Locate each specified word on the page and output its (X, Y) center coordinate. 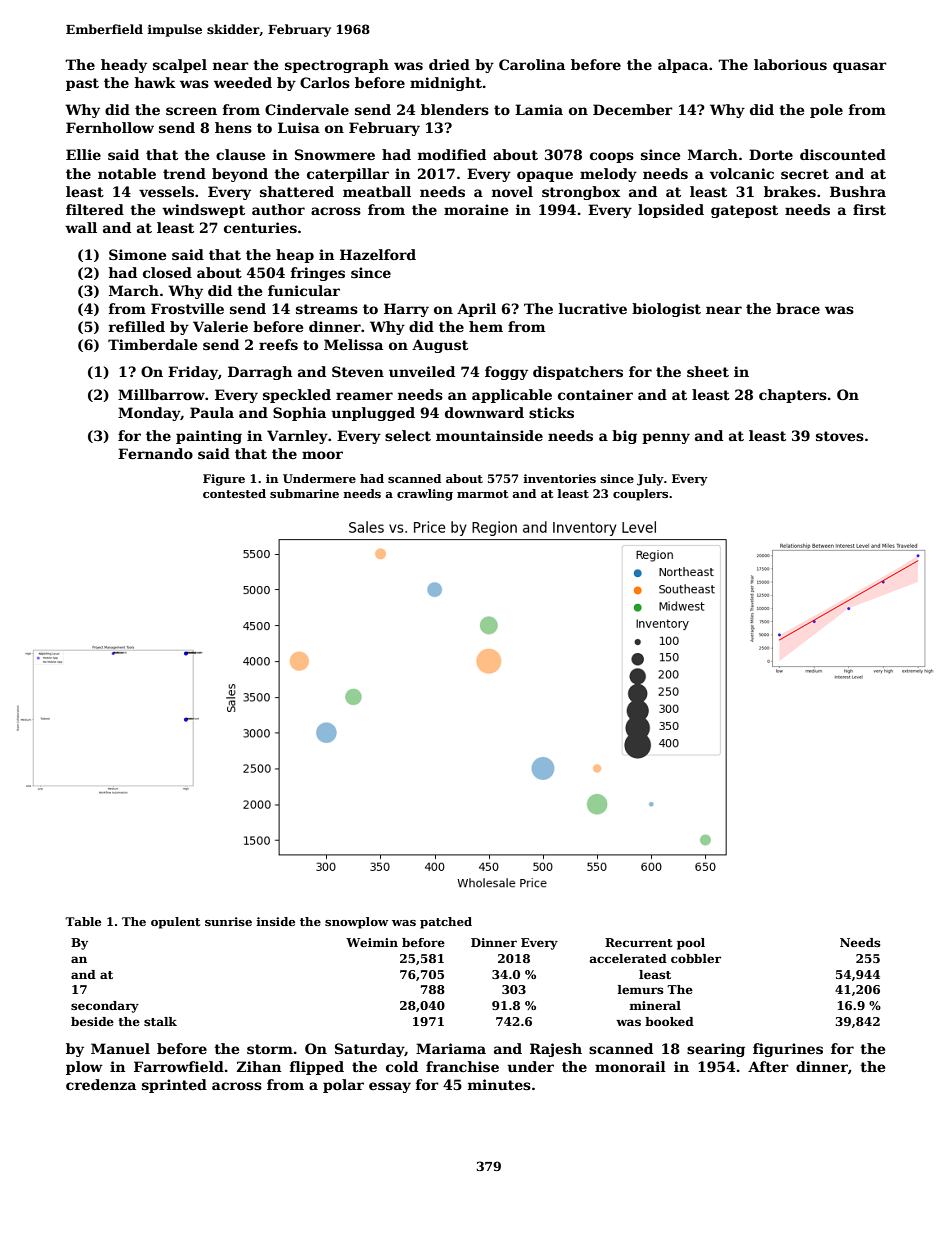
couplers (640, 495)
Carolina (532, 64)
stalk (160, 1021)
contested (234, 493)
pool (691, 944)
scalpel (180, 66)
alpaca (683, 66)
